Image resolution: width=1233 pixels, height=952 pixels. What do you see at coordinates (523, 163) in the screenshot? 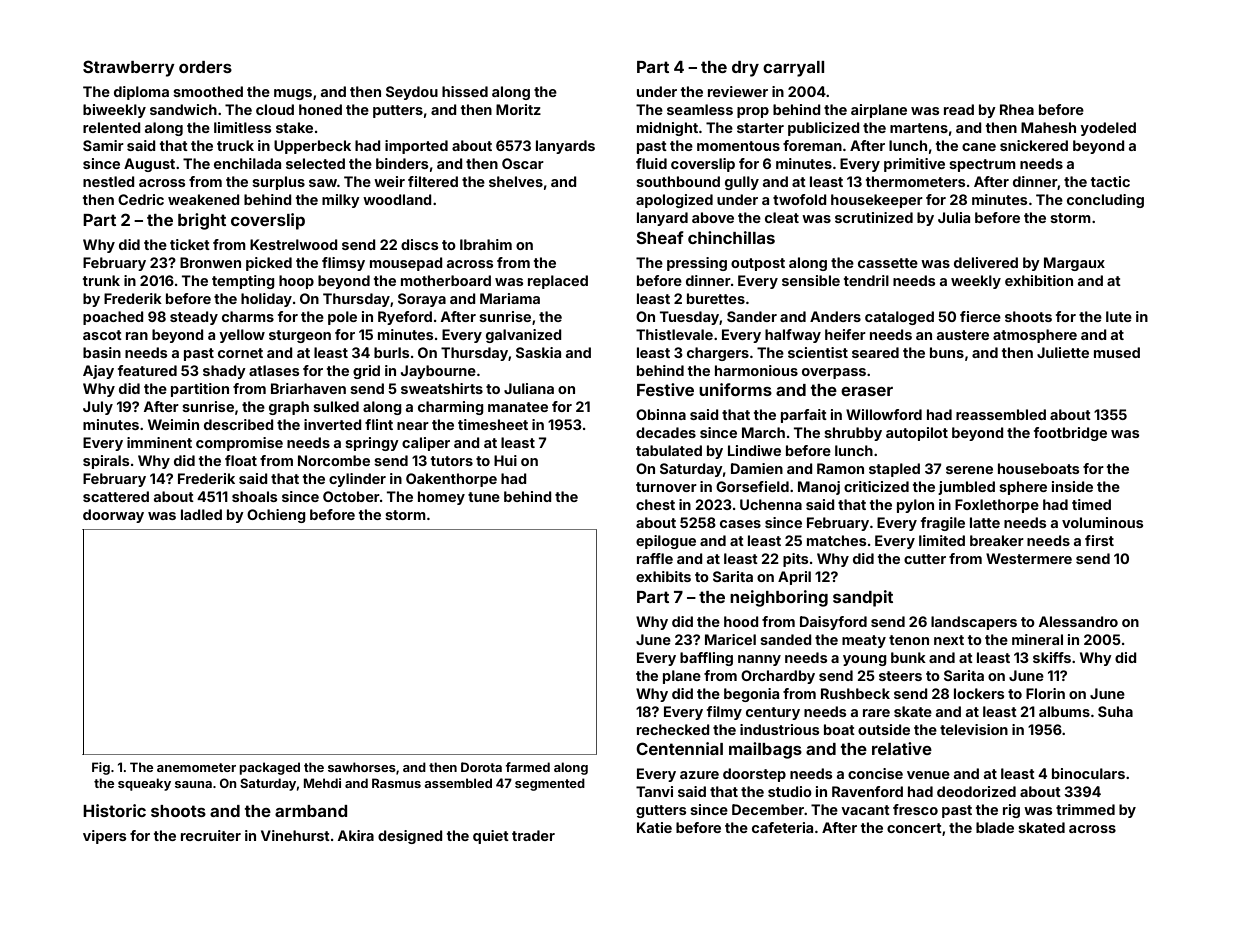
I see `Oscar` at bounding box center [523, 163].
